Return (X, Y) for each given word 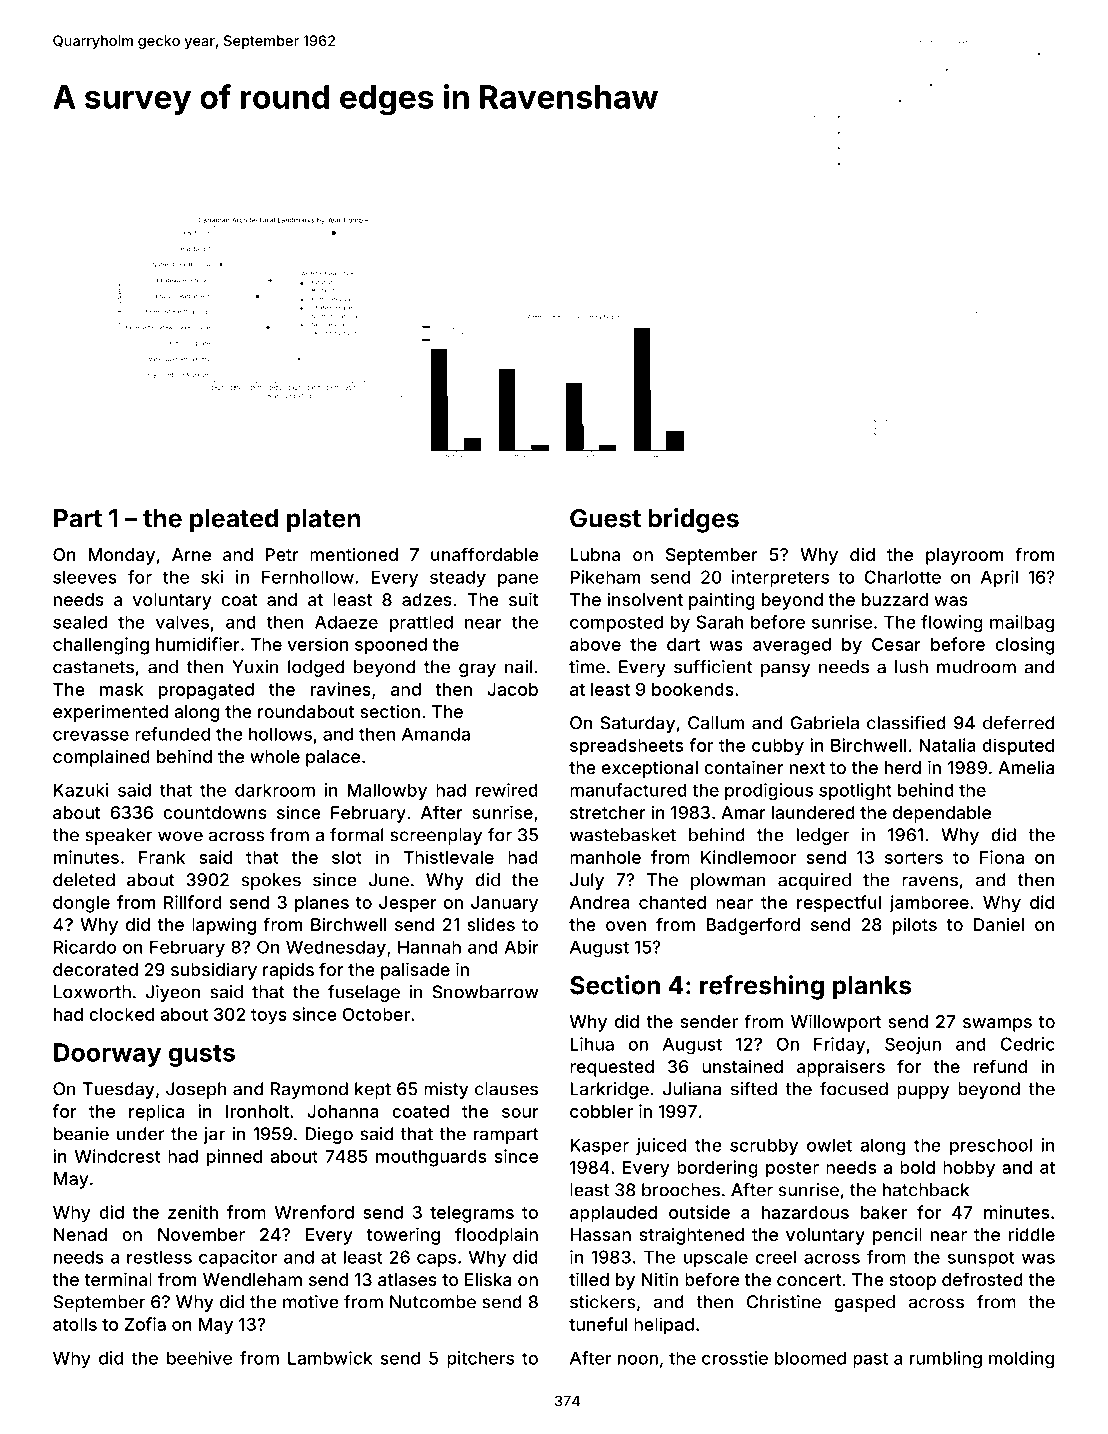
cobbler (601, 1111)
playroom (964, 556)
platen (323, 521)
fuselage (364, 993)
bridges (693, 520)
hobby (969, 1169)
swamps (997, 1025)
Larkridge (609, 1090)
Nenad (80, 1234)
